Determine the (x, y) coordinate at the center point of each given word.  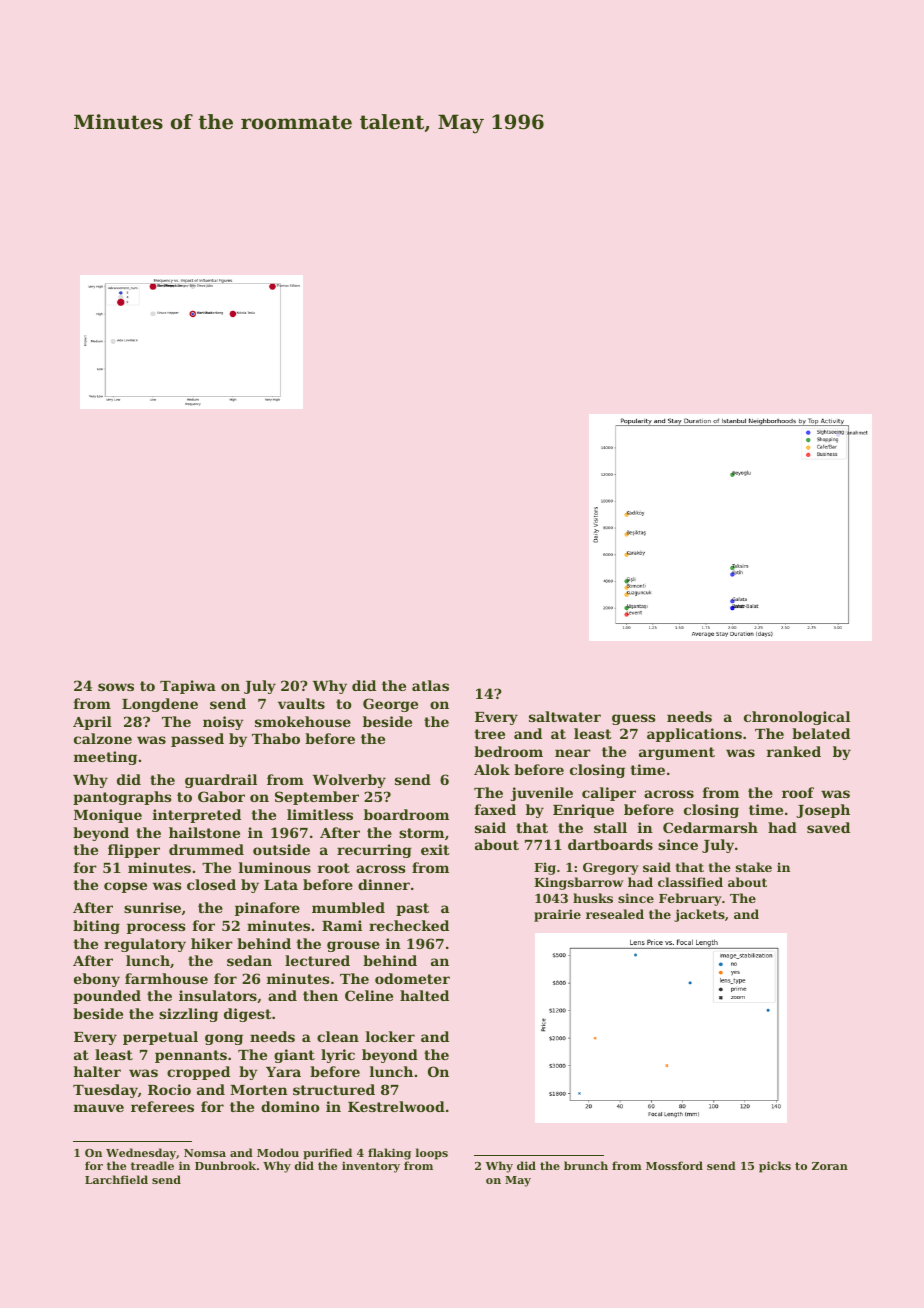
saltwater (565, 716)
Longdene (160, 705)
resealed (615, 914)
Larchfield (116, 1179)
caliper (609, 794)
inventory (371, 1167)
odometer (412, 978)
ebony (97, 980)
